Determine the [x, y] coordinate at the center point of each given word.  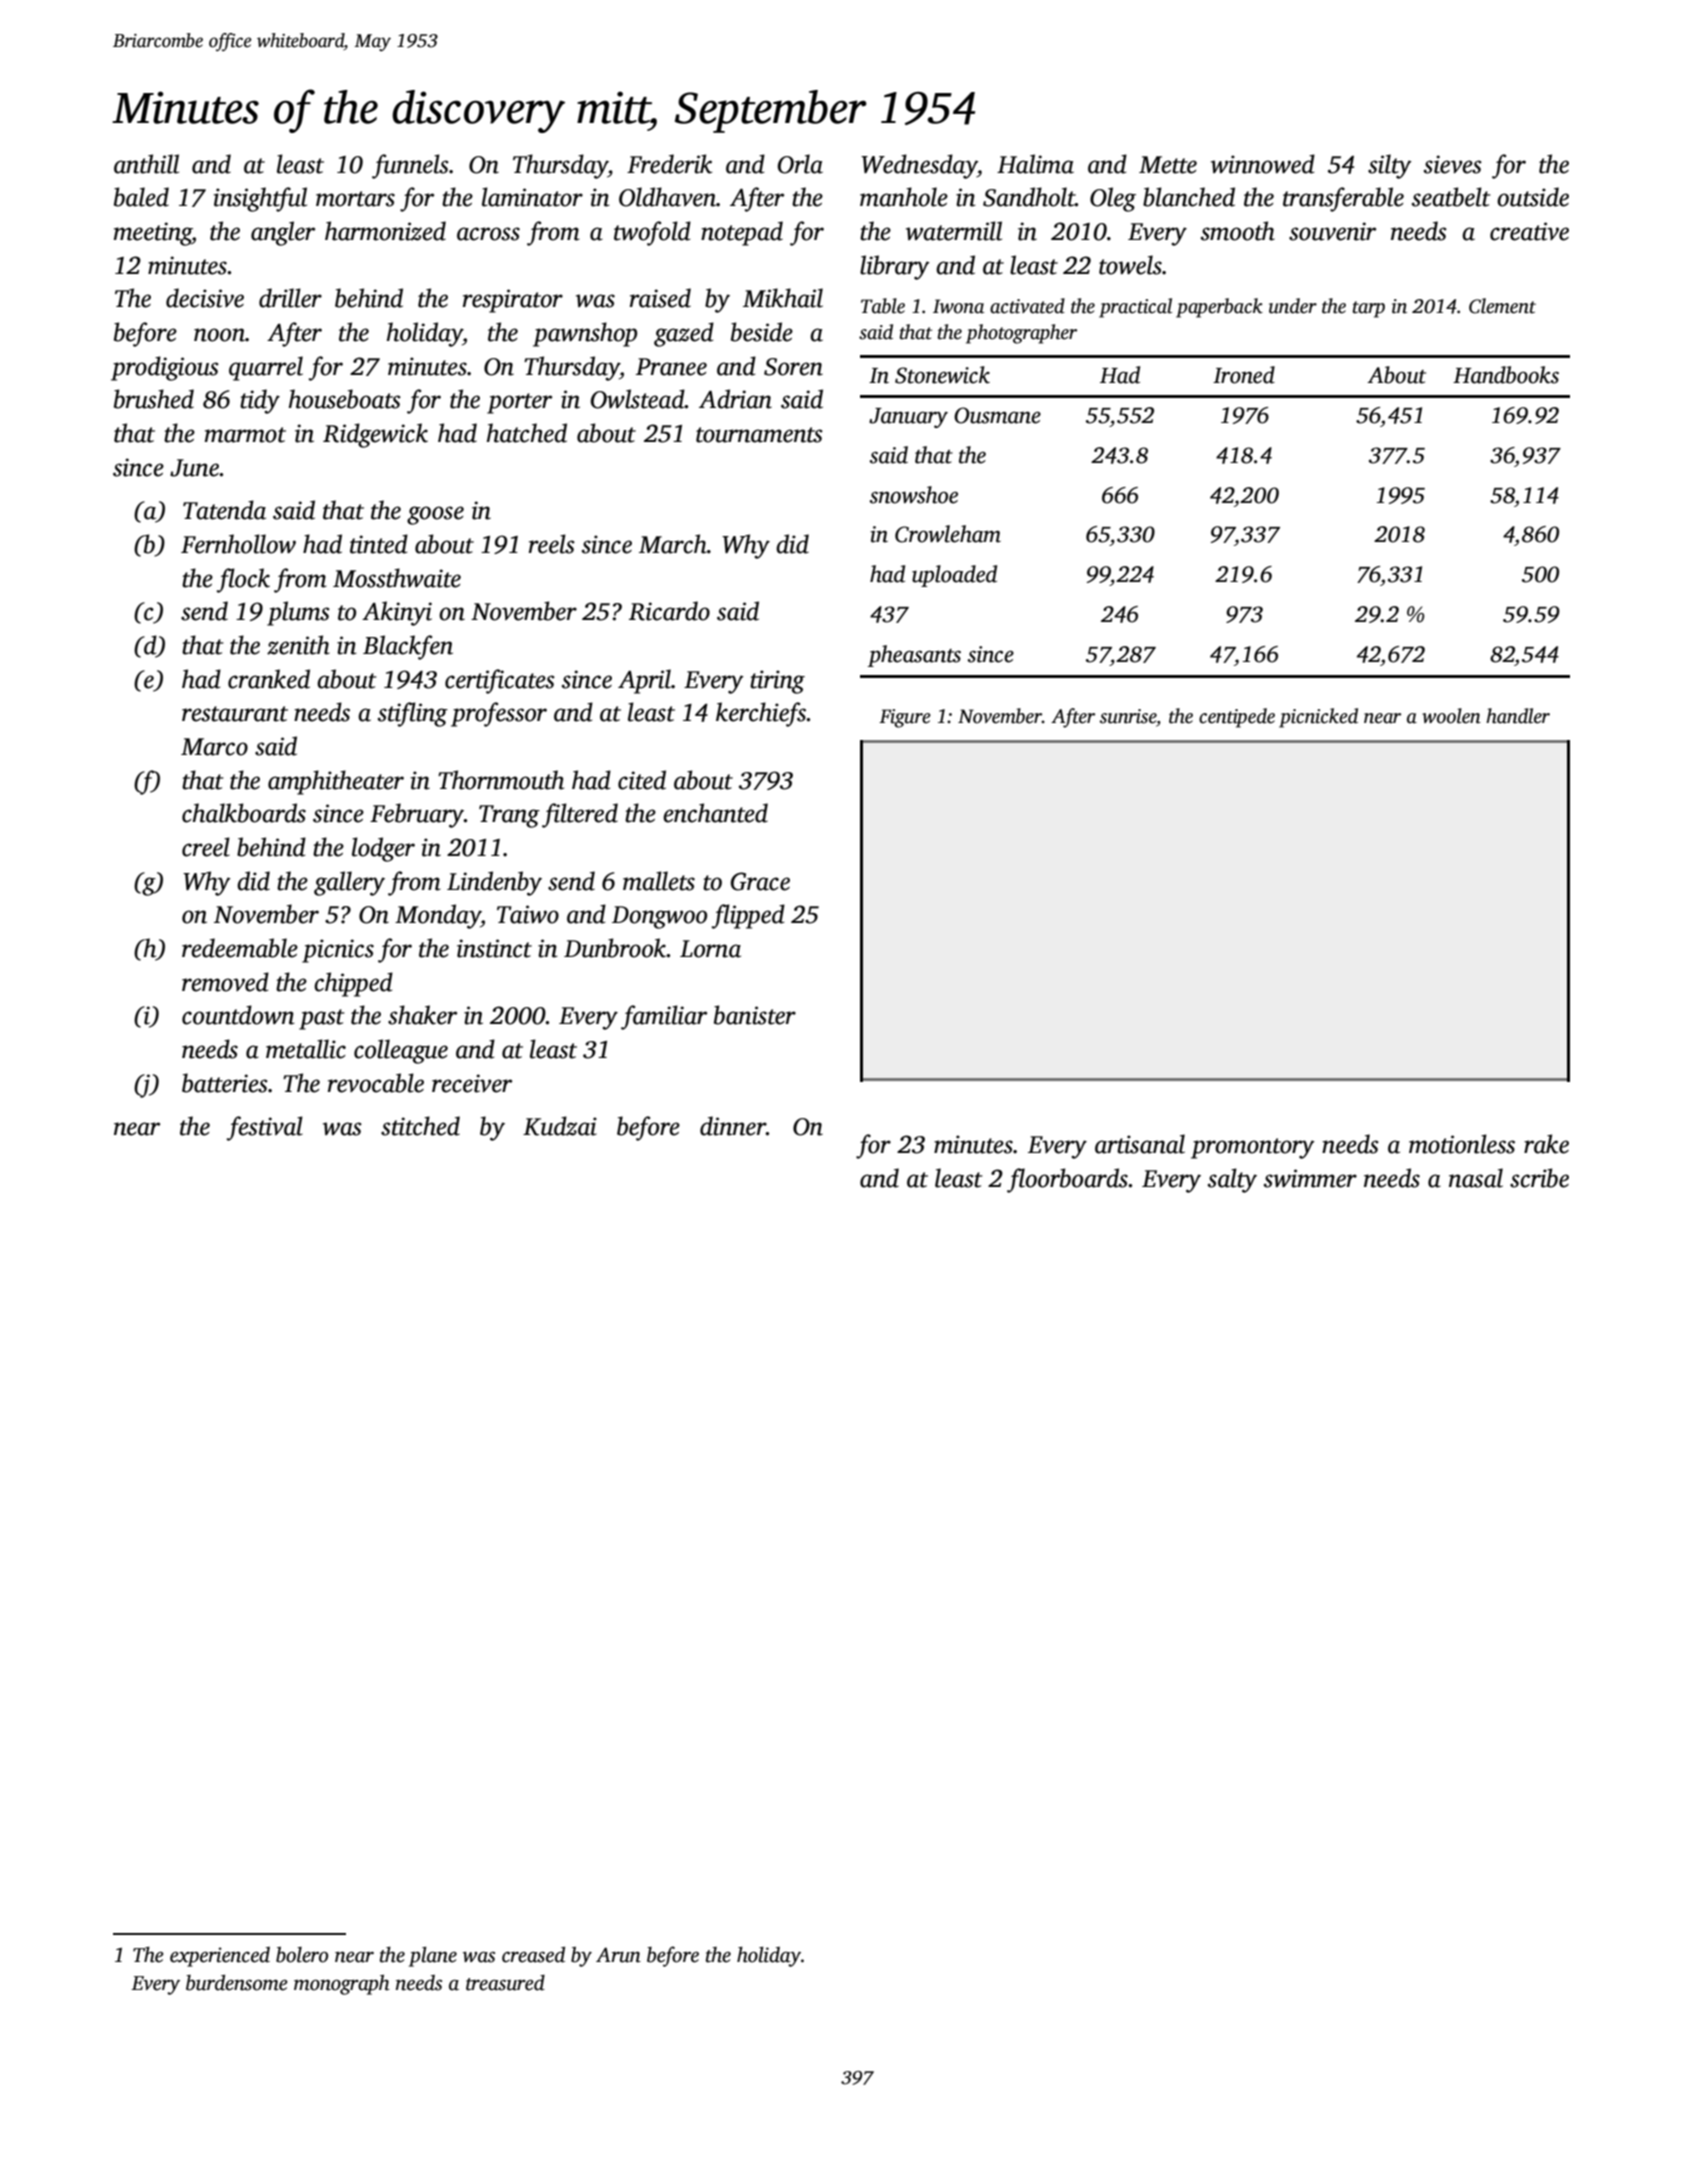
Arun [618, 1955]
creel [206, 847]
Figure [905, 718]
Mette [1168, 165]
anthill [146, 164]
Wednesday [919, 166]
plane [433, 1957]
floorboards [1067, 1180]
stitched [420, 1126]
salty [1232, 1180]
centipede [1237, 718]
